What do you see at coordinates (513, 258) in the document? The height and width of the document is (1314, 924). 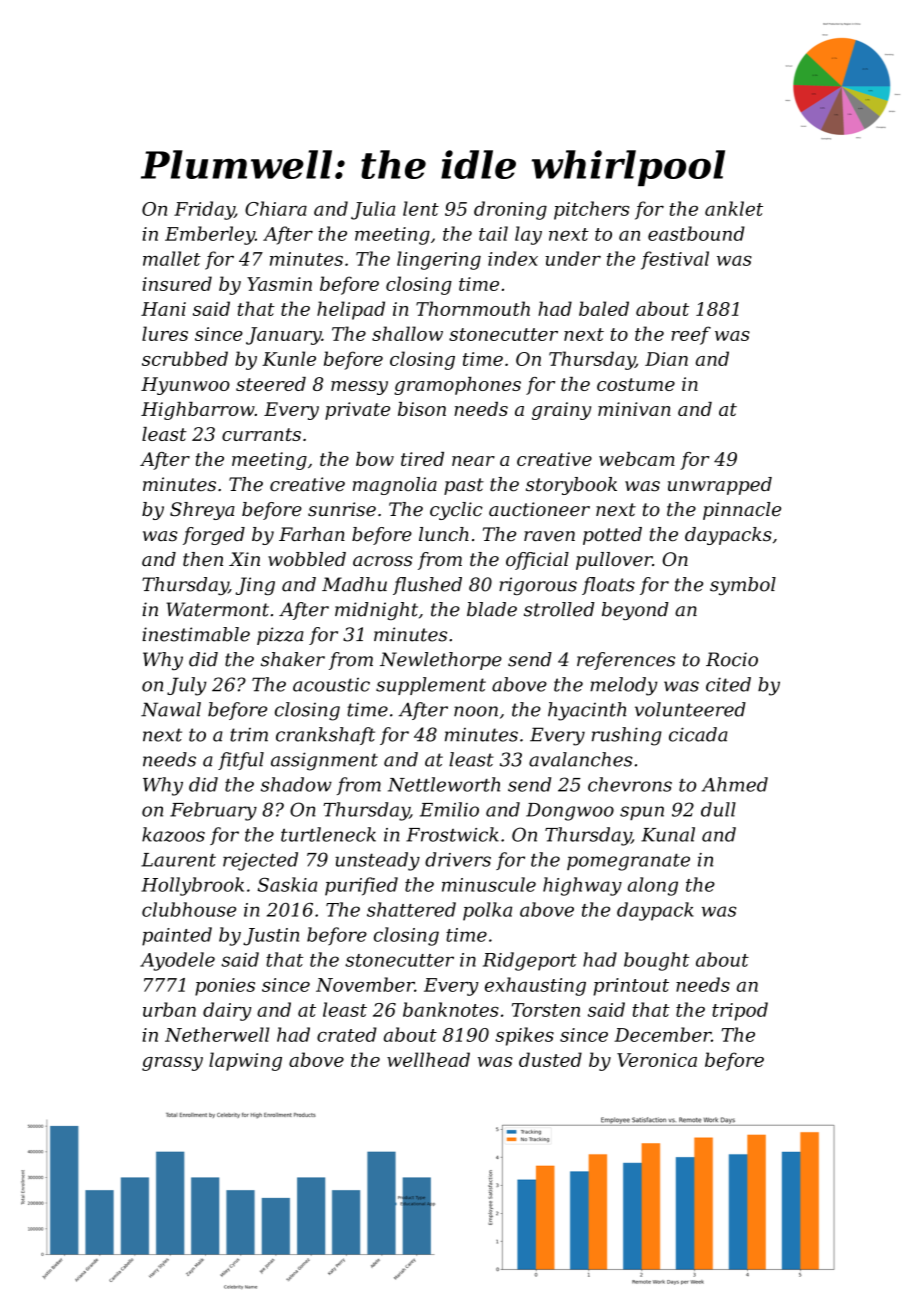 I see `index` at bounding box center [513, 258].
